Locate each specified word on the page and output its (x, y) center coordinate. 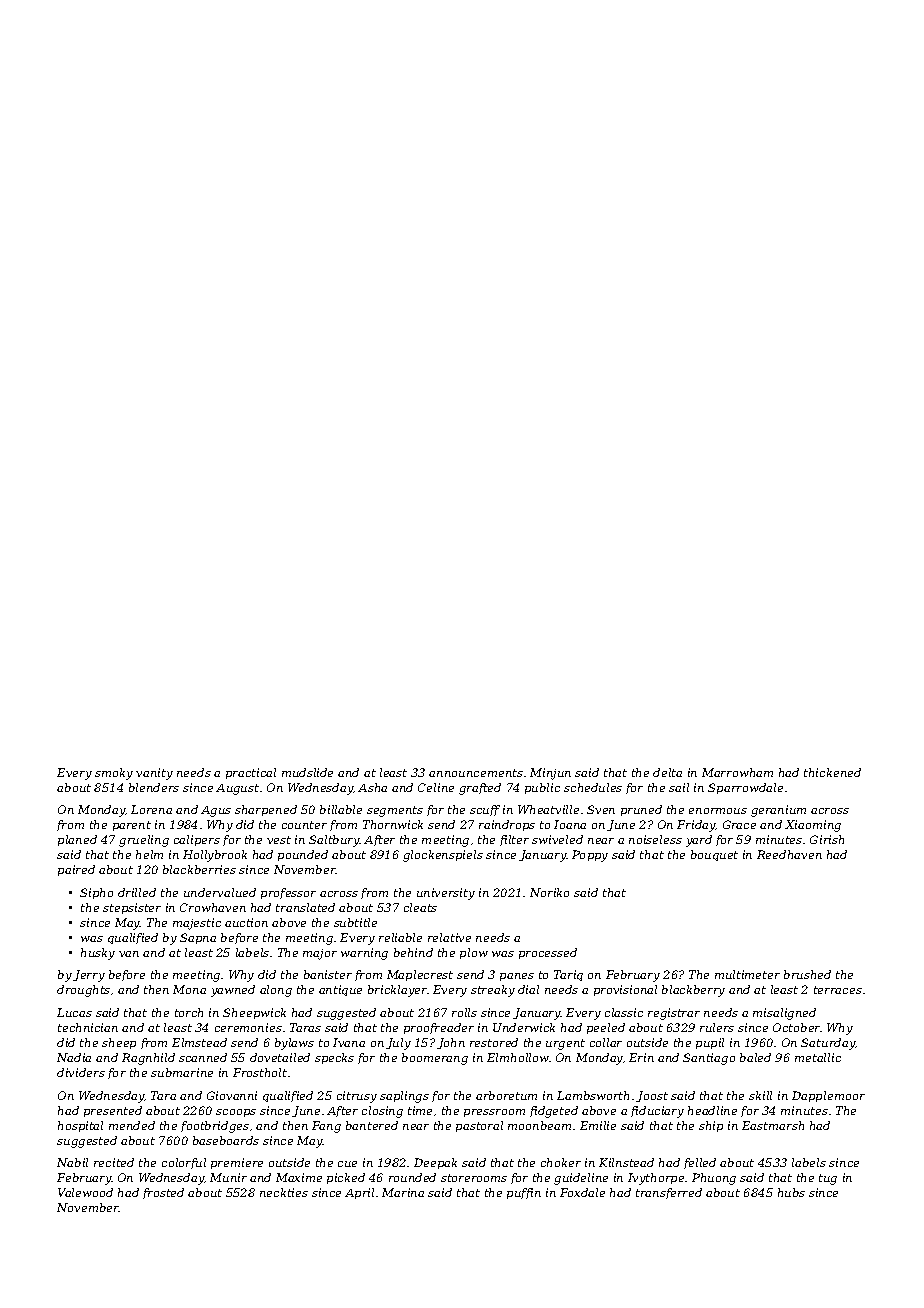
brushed (807, 974)
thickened (832, 772)
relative (449, 937)
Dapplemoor (828, 1096)
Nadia (74, 1057)
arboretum (506, 1095)
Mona (189, 989)
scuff (485, 810)
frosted (163, 1193)
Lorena (151, 809)
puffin (524, 1193)
